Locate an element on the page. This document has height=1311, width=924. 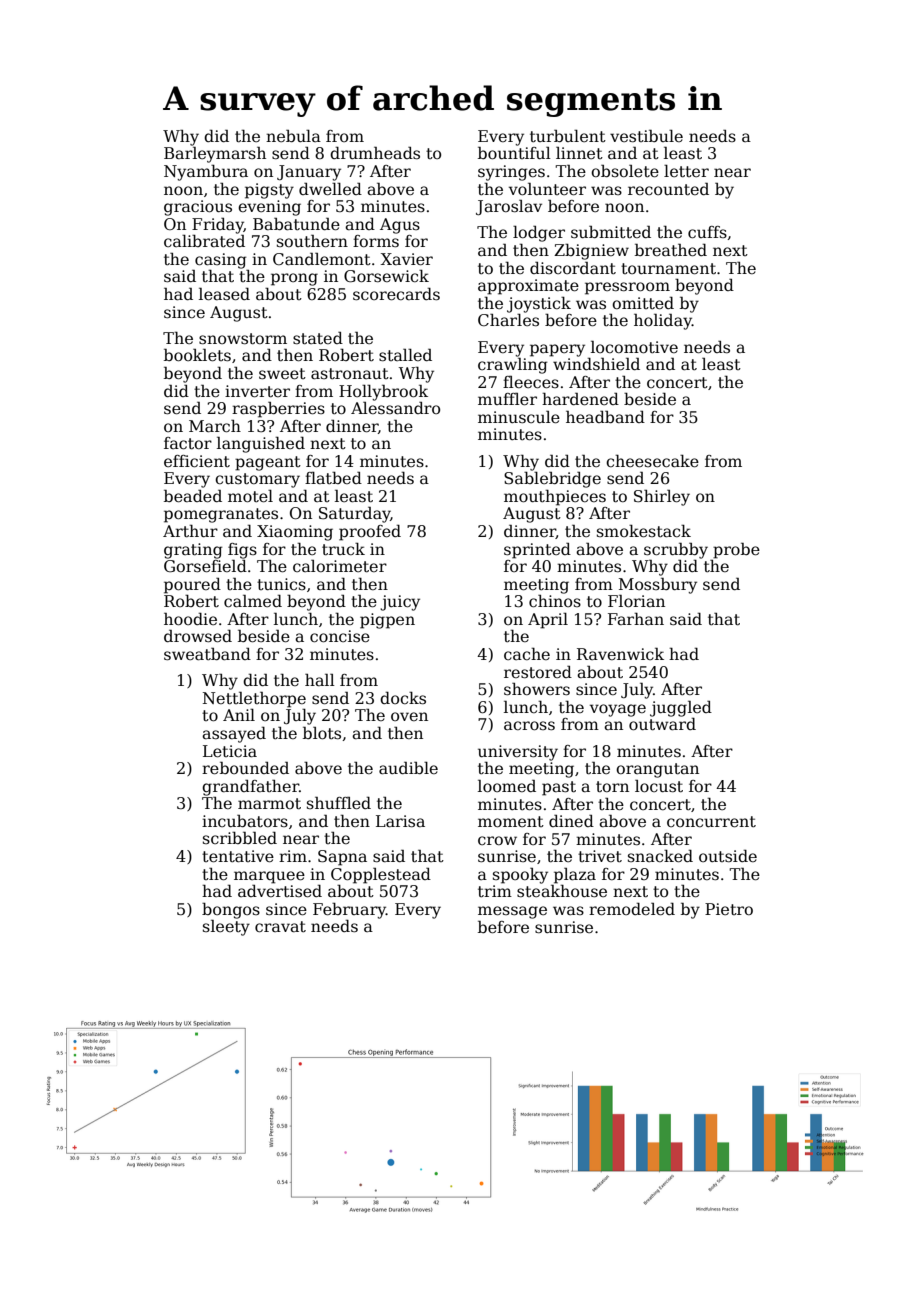
chinos is located at coordinates (555, 601).
